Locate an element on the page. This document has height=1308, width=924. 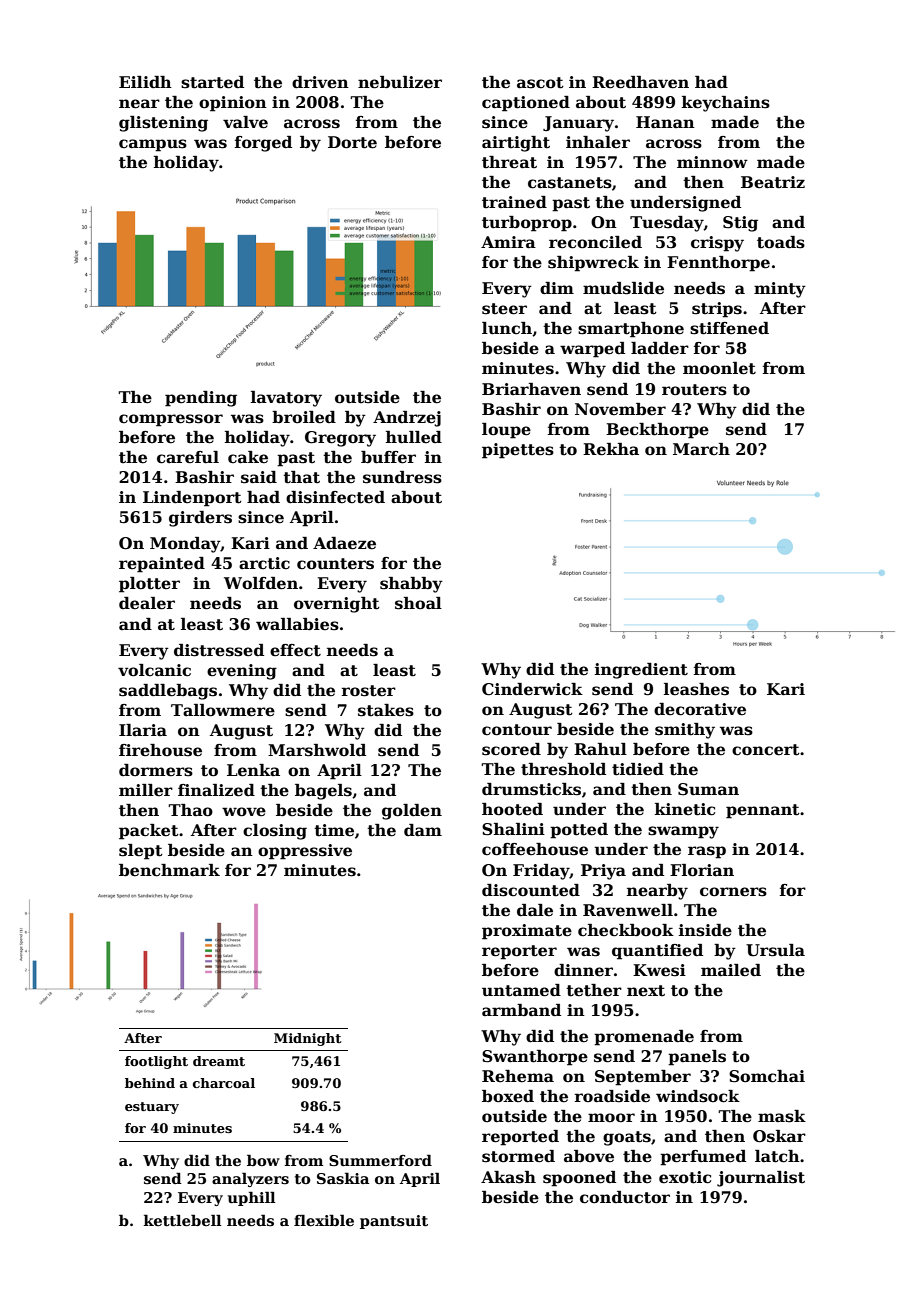
Reedhaven is located at coordinates (640, 82).
